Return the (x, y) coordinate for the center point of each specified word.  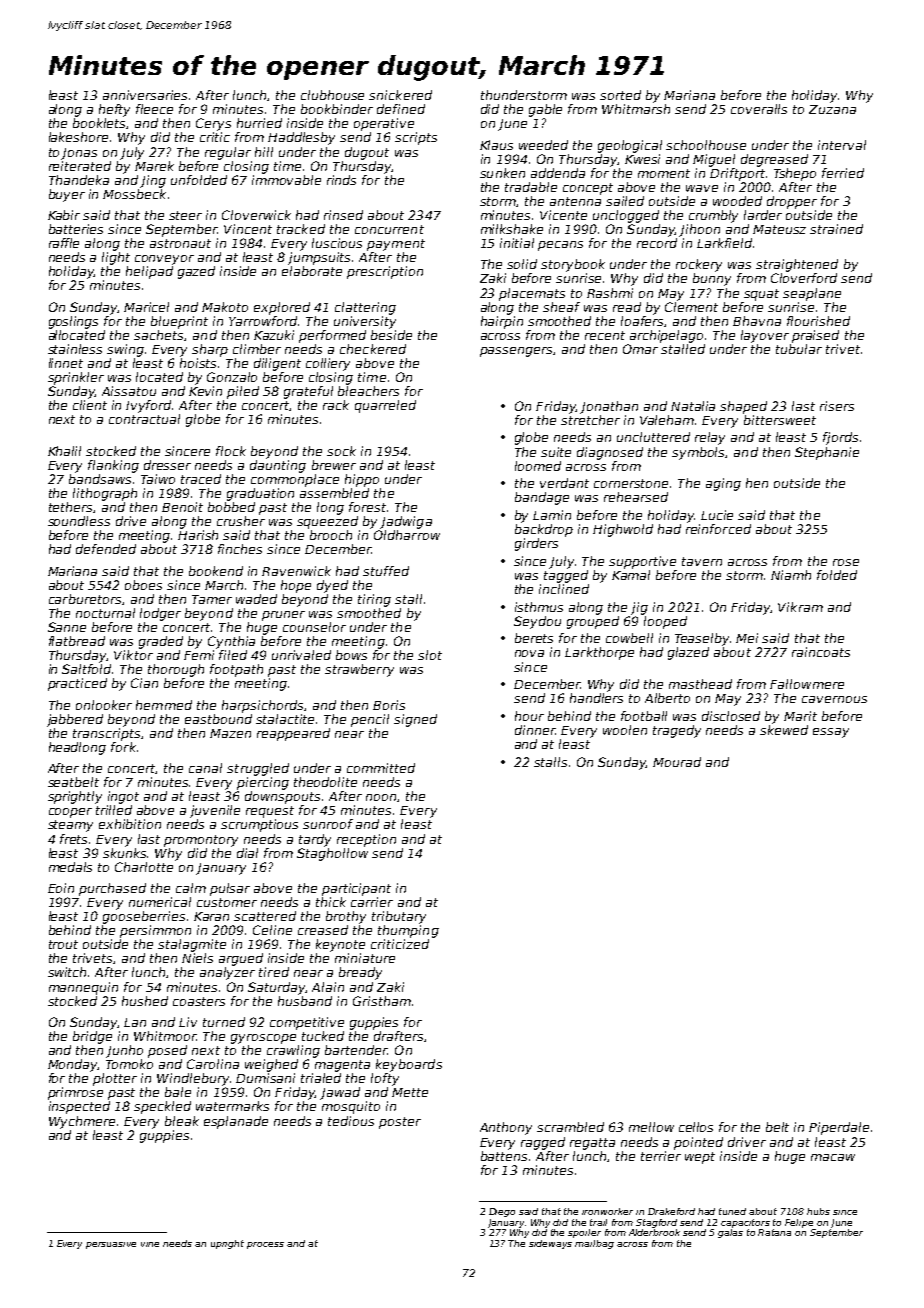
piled (243, 392)
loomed (538, 466)
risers (837, 406)
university (365, 322)
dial (247, 853)
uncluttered (653, 437)
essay (831, 733)
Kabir (64, 215)
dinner (535, 730)
